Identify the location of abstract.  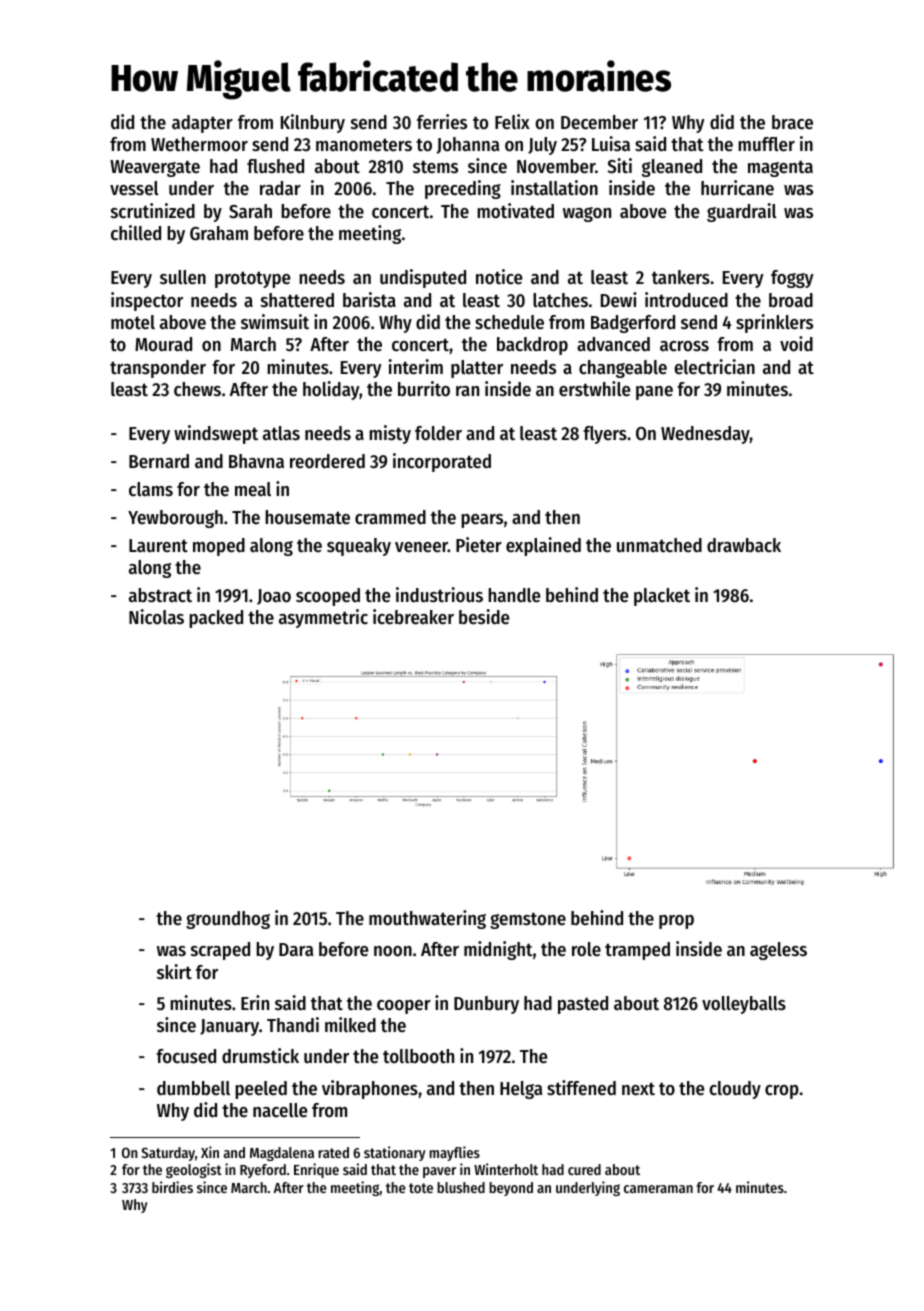
(160, 595).
